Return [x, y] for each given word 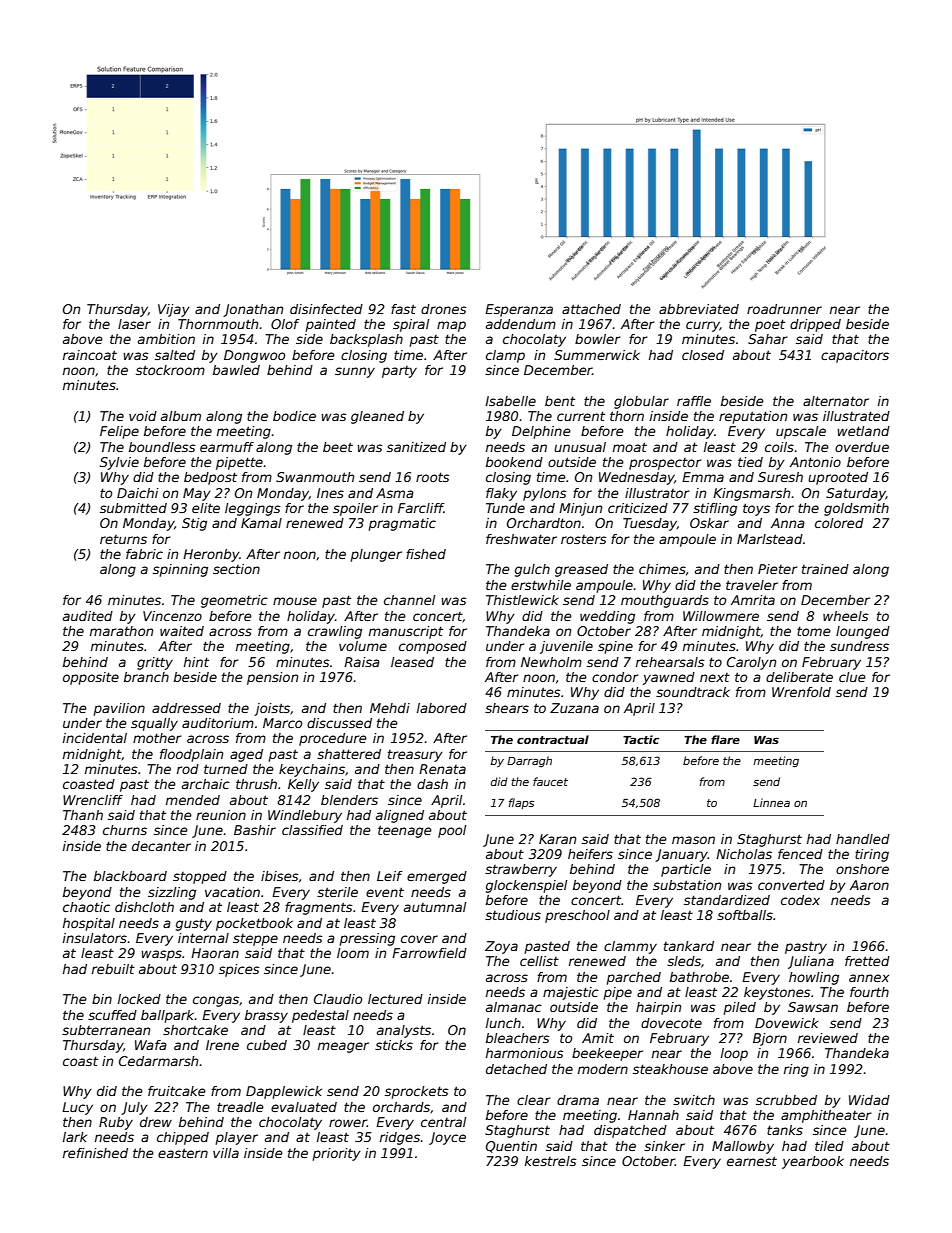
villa [226, 1153]
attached [591, 309]
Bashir [255, 830]
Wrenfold [801, 692]
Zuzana [574, 708]
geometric [234, 601]
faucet [550, 781]
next [715, 677]
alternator [836, 401]
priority [337, 1154]
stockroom [170, 370]
